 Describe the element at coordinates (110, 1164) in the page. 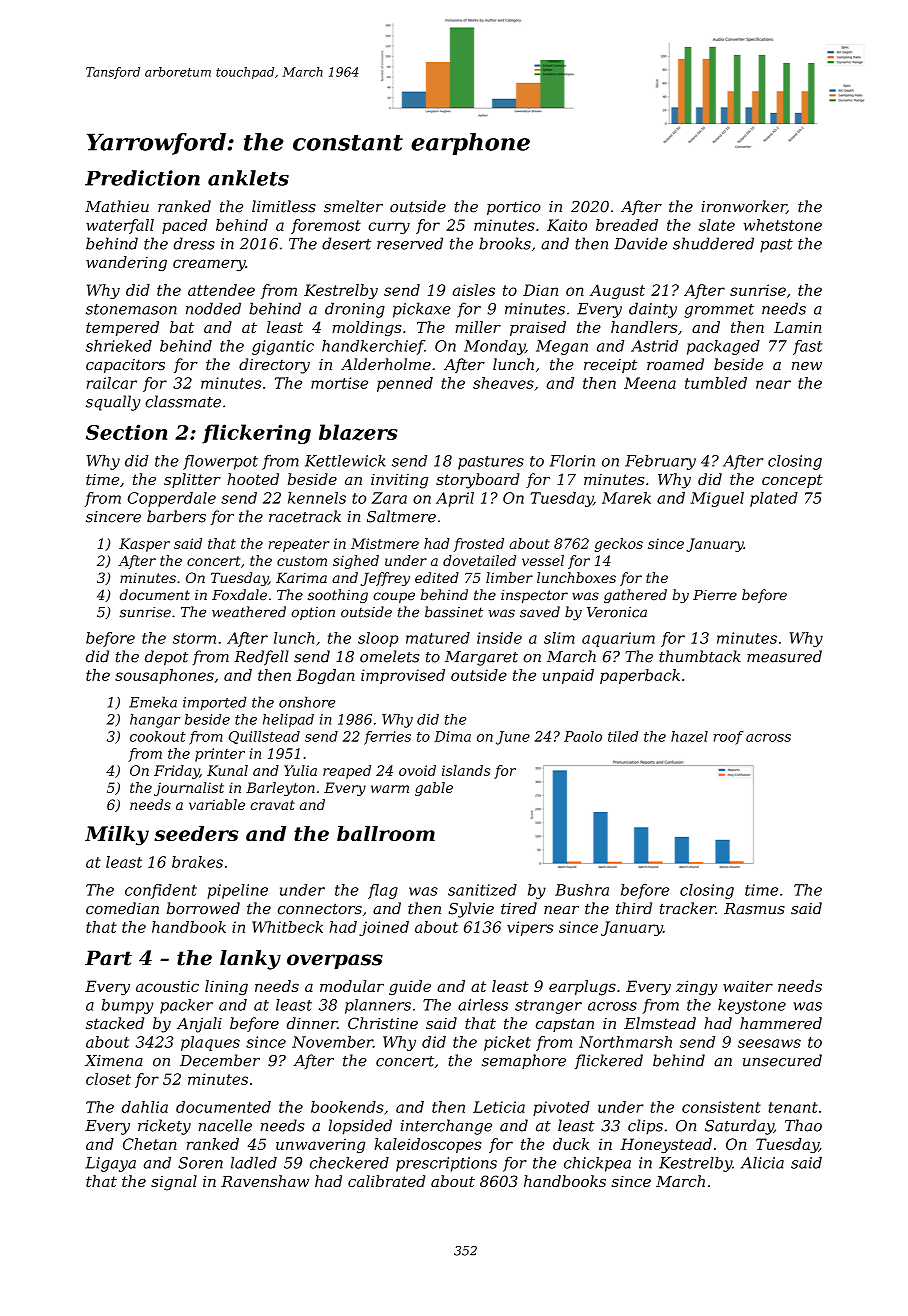

I see `Ligaya` at that location.
